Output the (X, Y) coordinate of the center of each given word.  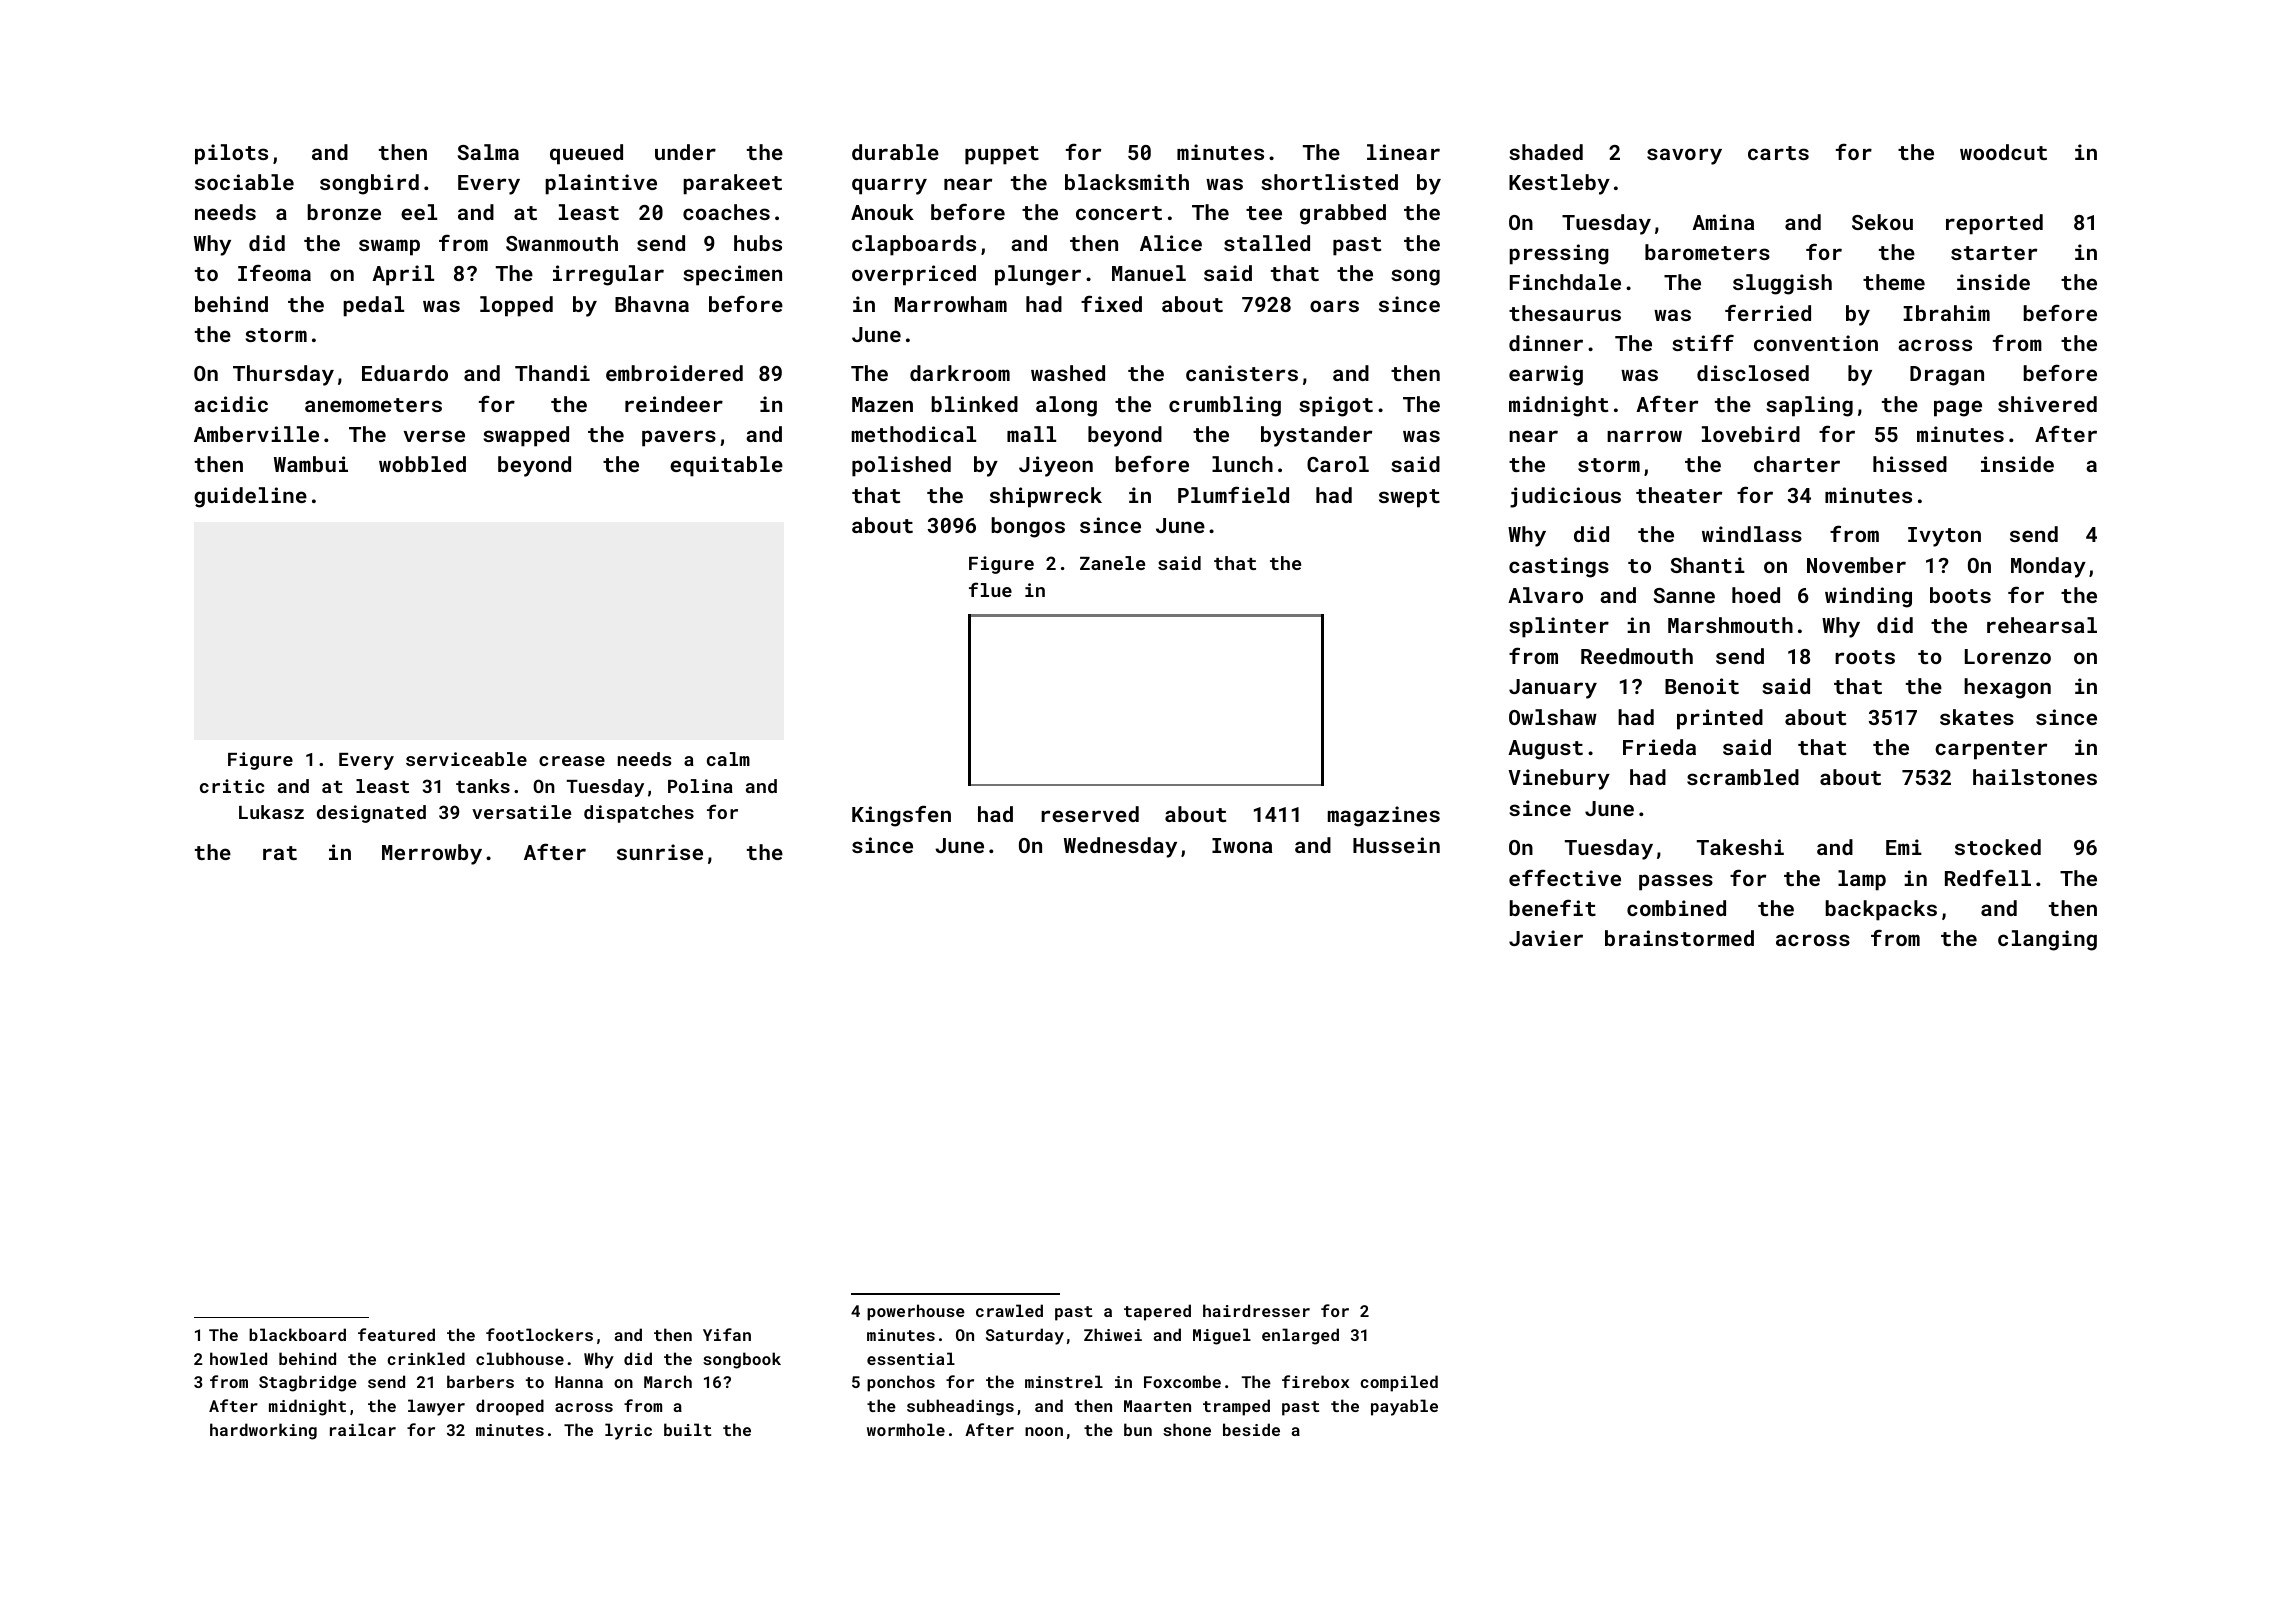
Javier (1546, 938)
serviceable (466, 759)
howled (238, 1358)
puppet (1002, 155)
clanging (2047, 940)
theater (1679, 495)
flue (990, 589)
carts (1778, 153)
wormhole (906, 1429)
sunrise (660, 852)
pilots (231, 154)
